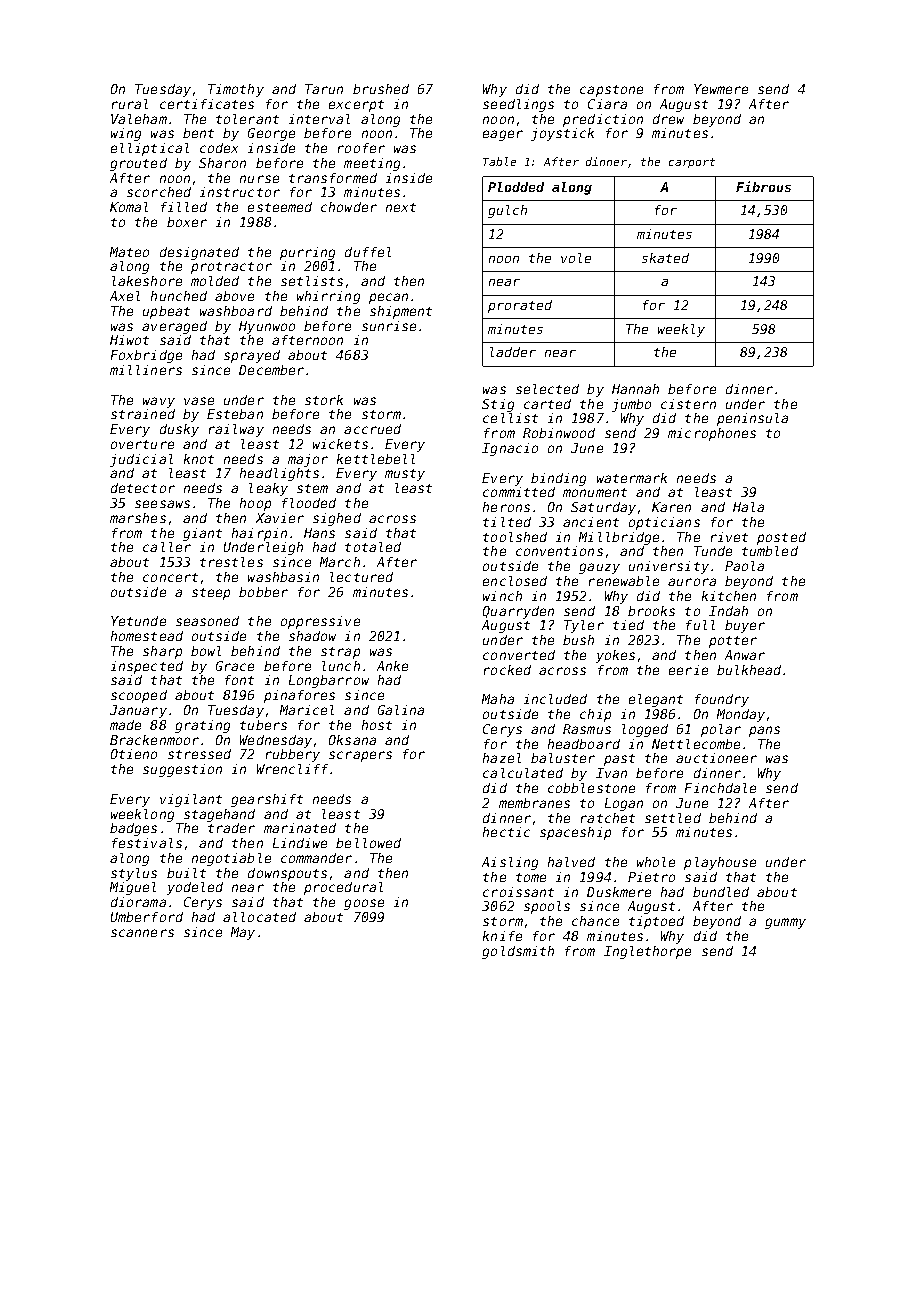 The image size is (924, 1314). I want to click on joystick, so click(562, 134).
